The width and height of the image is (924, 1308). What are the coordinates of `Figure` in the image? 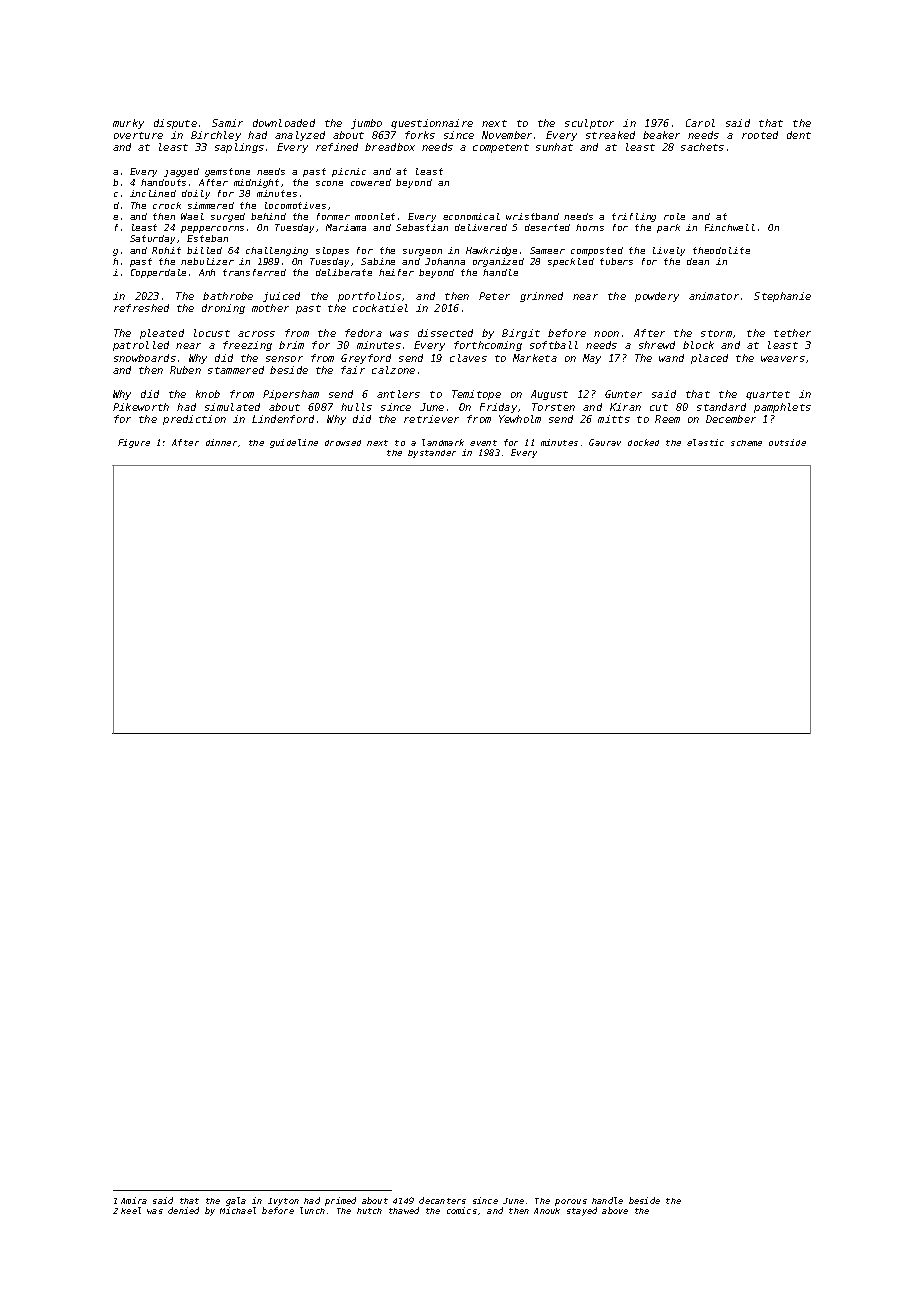 It's located at (134, 443).
